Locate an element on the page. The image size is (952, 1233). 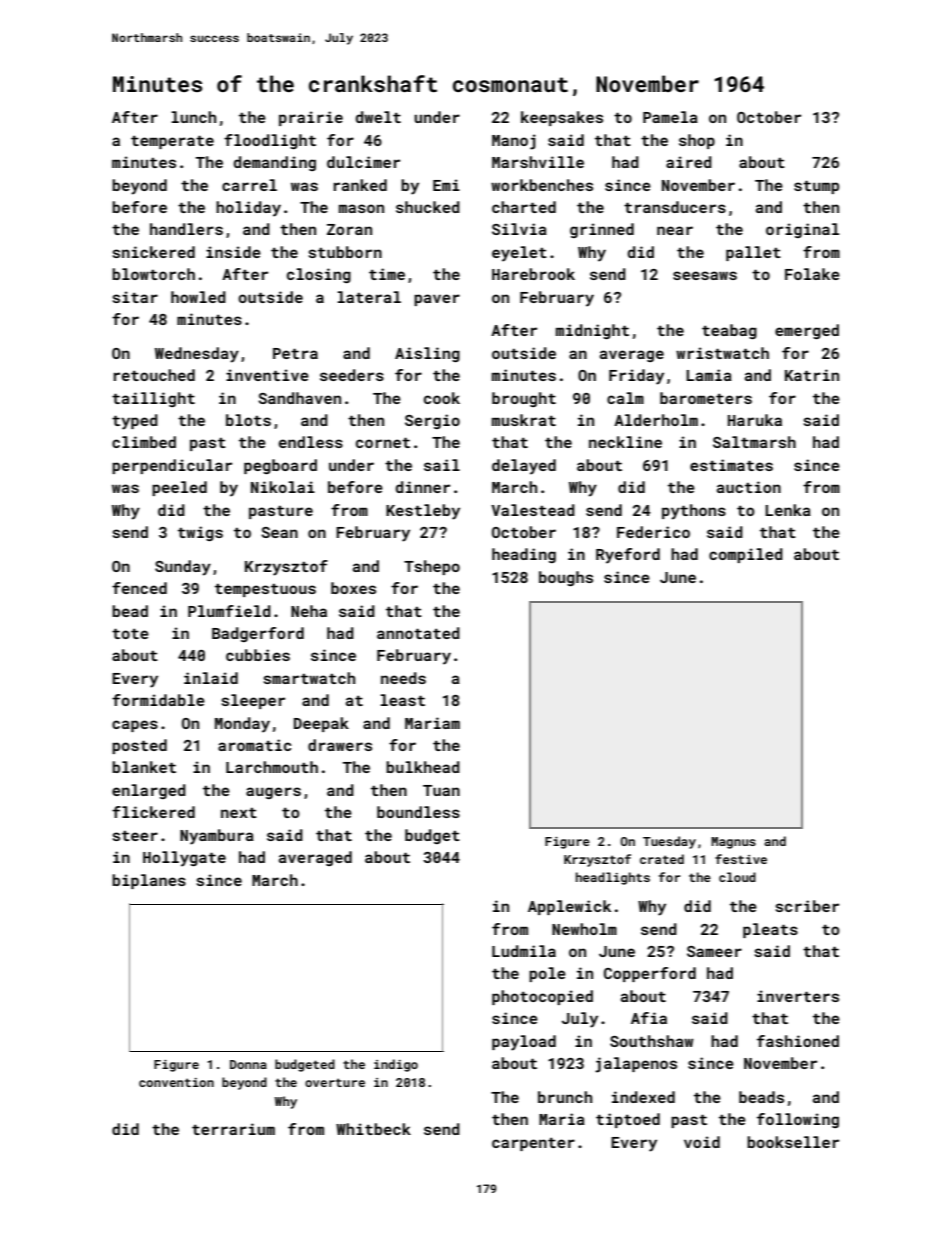
lunch is located at coordinates (193, 117).
